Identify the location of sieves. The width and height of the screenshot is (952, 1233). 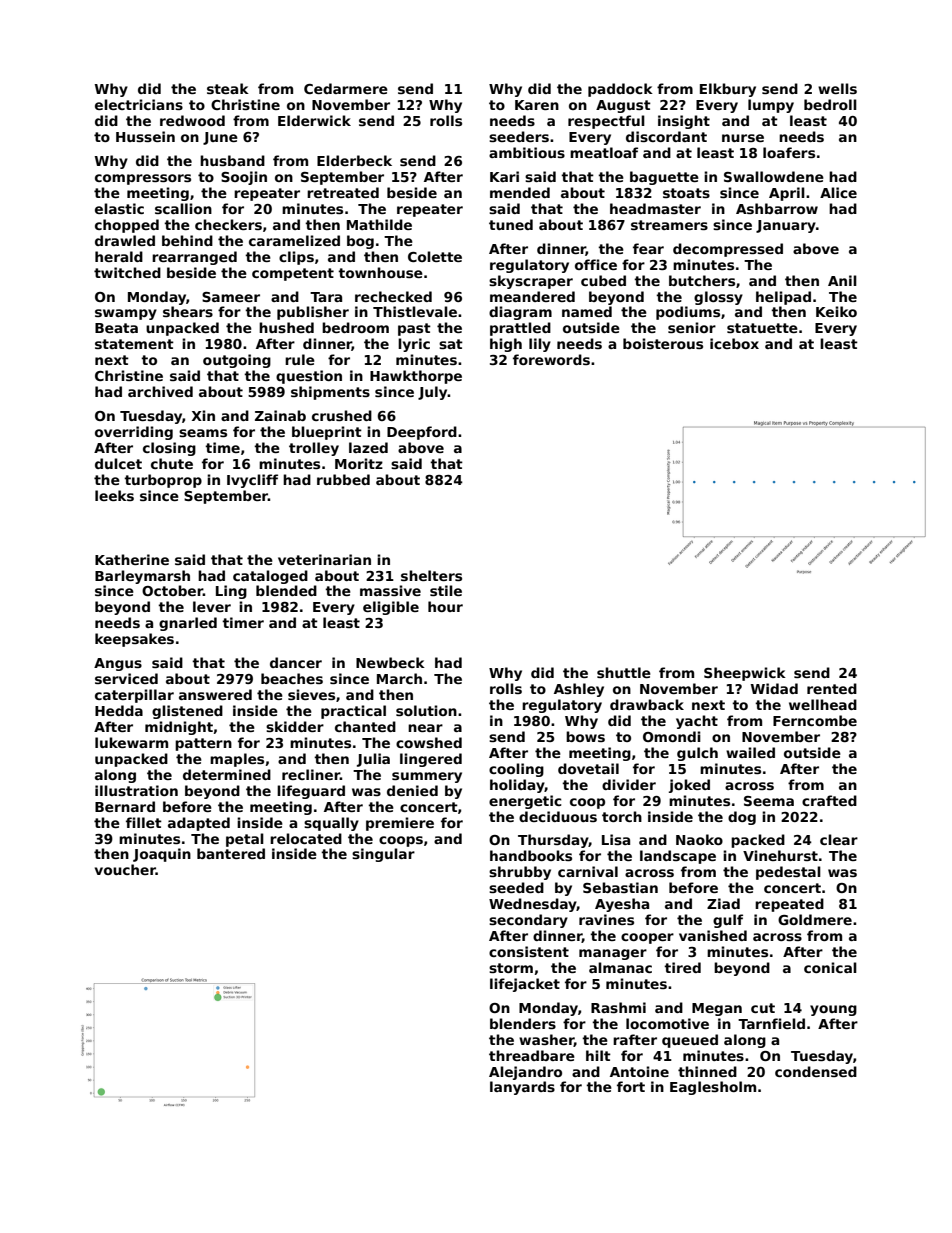
(311, 694).
